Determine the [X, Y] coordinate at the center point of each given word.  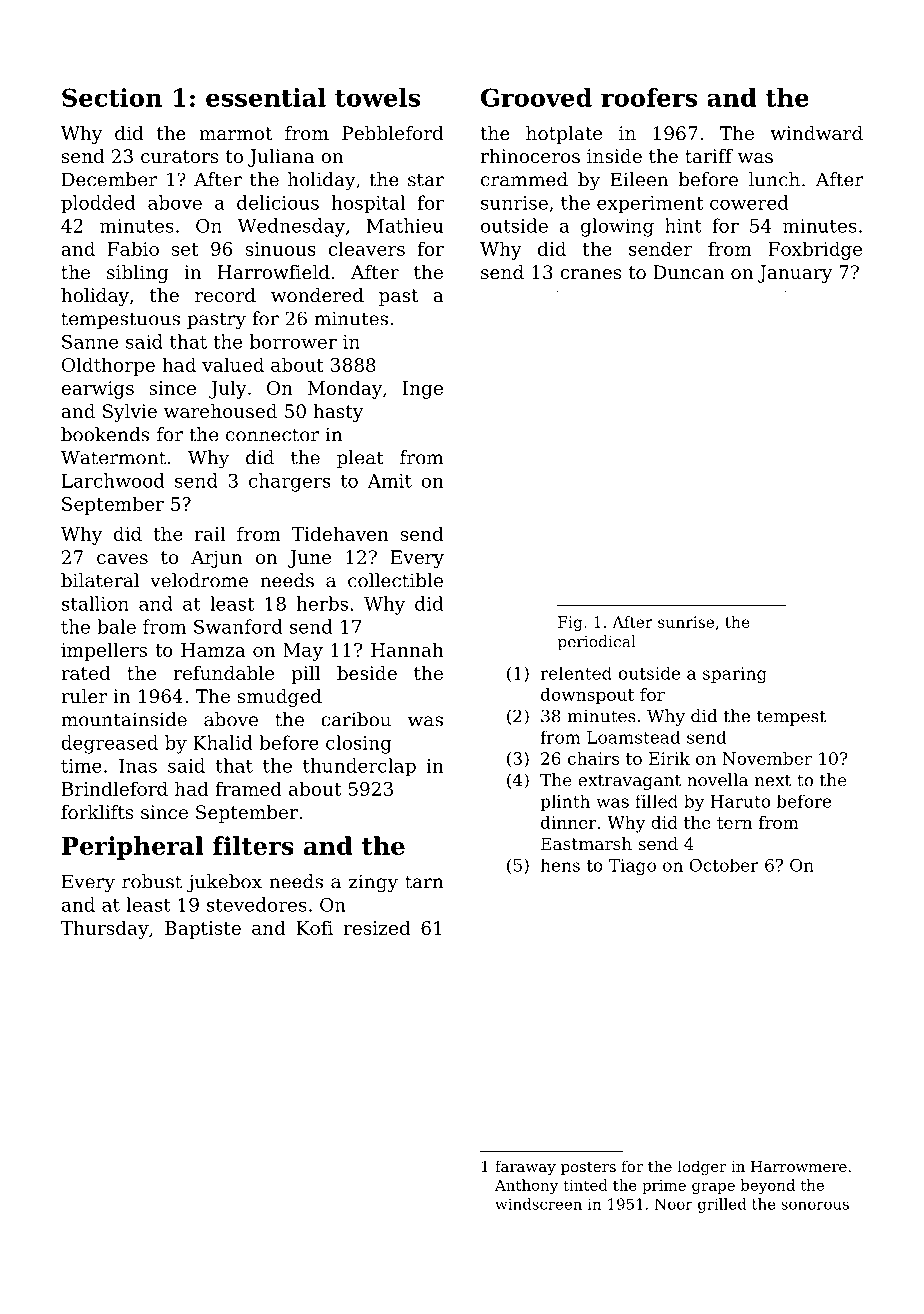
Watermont [113, 457]
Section [112, 97]
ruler [84, 696]
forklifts [97, 812]
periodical [597, 643]
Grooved [536, 97]
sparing [735, 675]
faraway [525, 1168]
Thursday [105, 929]
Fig [570, 623]
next [773, 780]
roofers [649, 97]
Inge [423, 390]
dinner [569, 822]
